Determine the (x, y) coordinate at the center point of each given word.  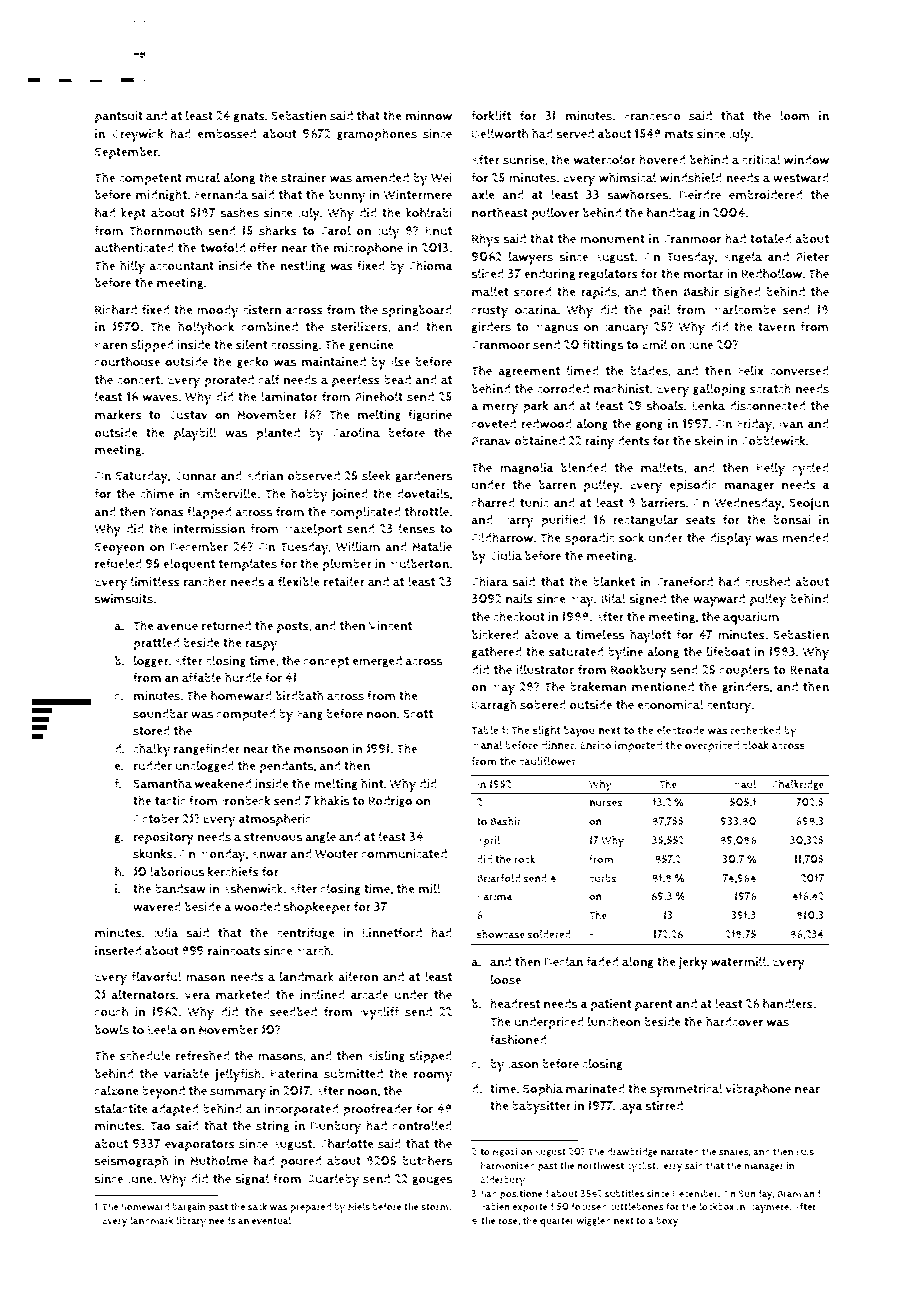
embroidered (765, 195)
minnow (428, 116)
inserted (118, 951)
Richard (116, 309)
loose (505, 979)
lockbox (716, 1206)
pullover (555, 214)
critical (761, 159)
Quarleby (332, 1180)
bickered (495, 634)
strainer (303, 178)
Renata (810, 670)
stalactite (121, 1108)
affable (201, 677)
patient (611, 1005)
